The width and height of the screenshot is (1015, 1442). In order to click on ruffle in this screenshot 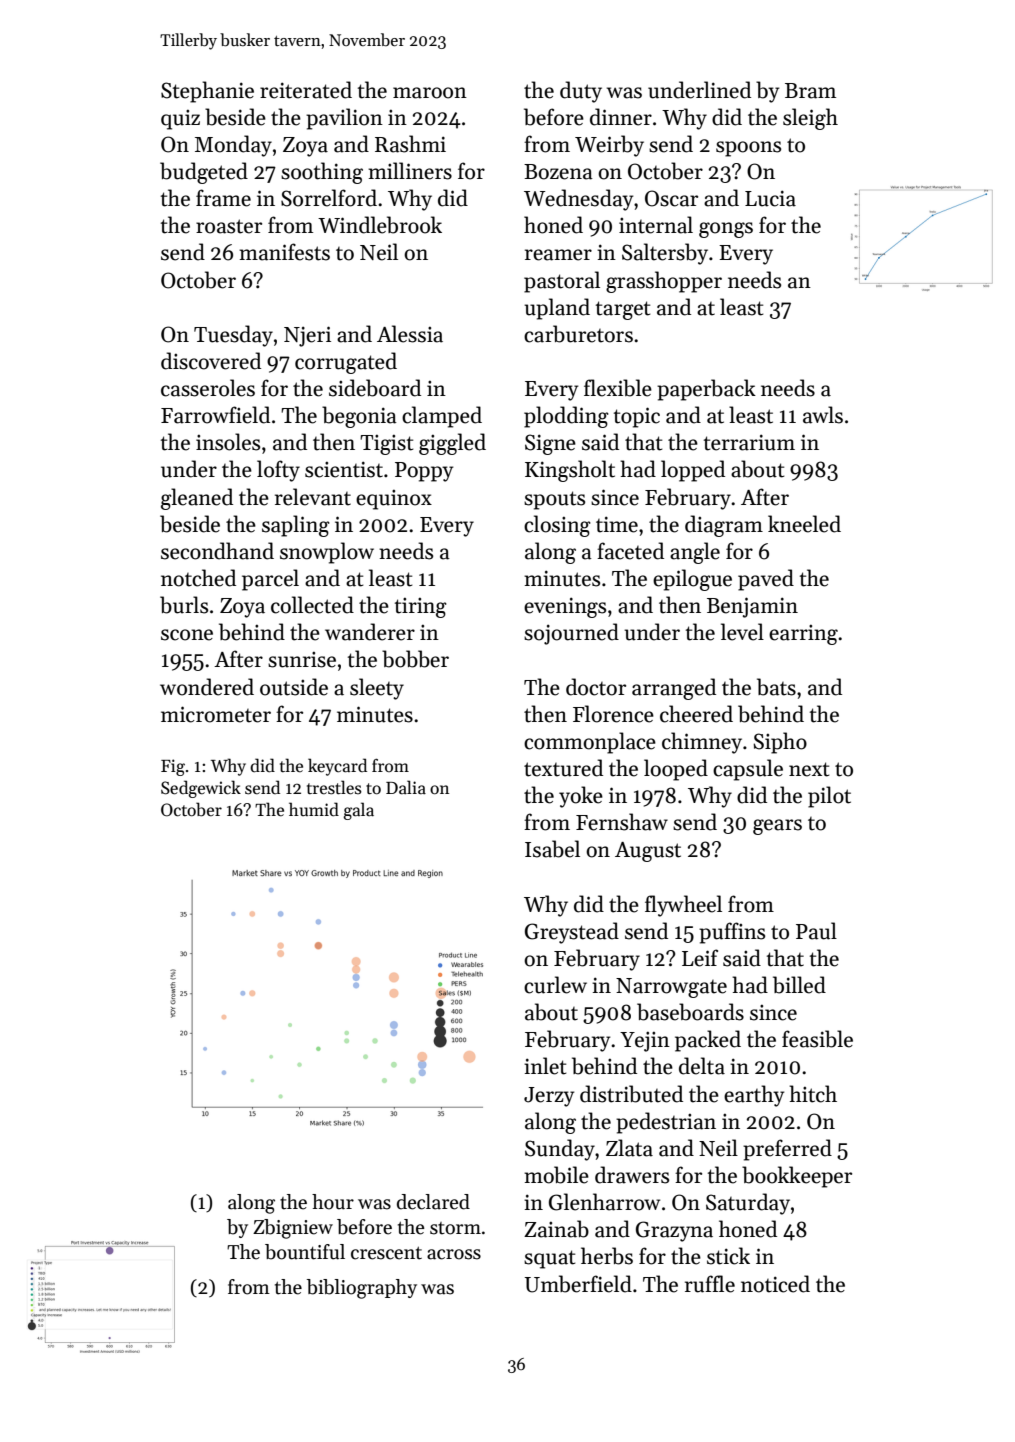, I will do `click(710, 1284)`.
